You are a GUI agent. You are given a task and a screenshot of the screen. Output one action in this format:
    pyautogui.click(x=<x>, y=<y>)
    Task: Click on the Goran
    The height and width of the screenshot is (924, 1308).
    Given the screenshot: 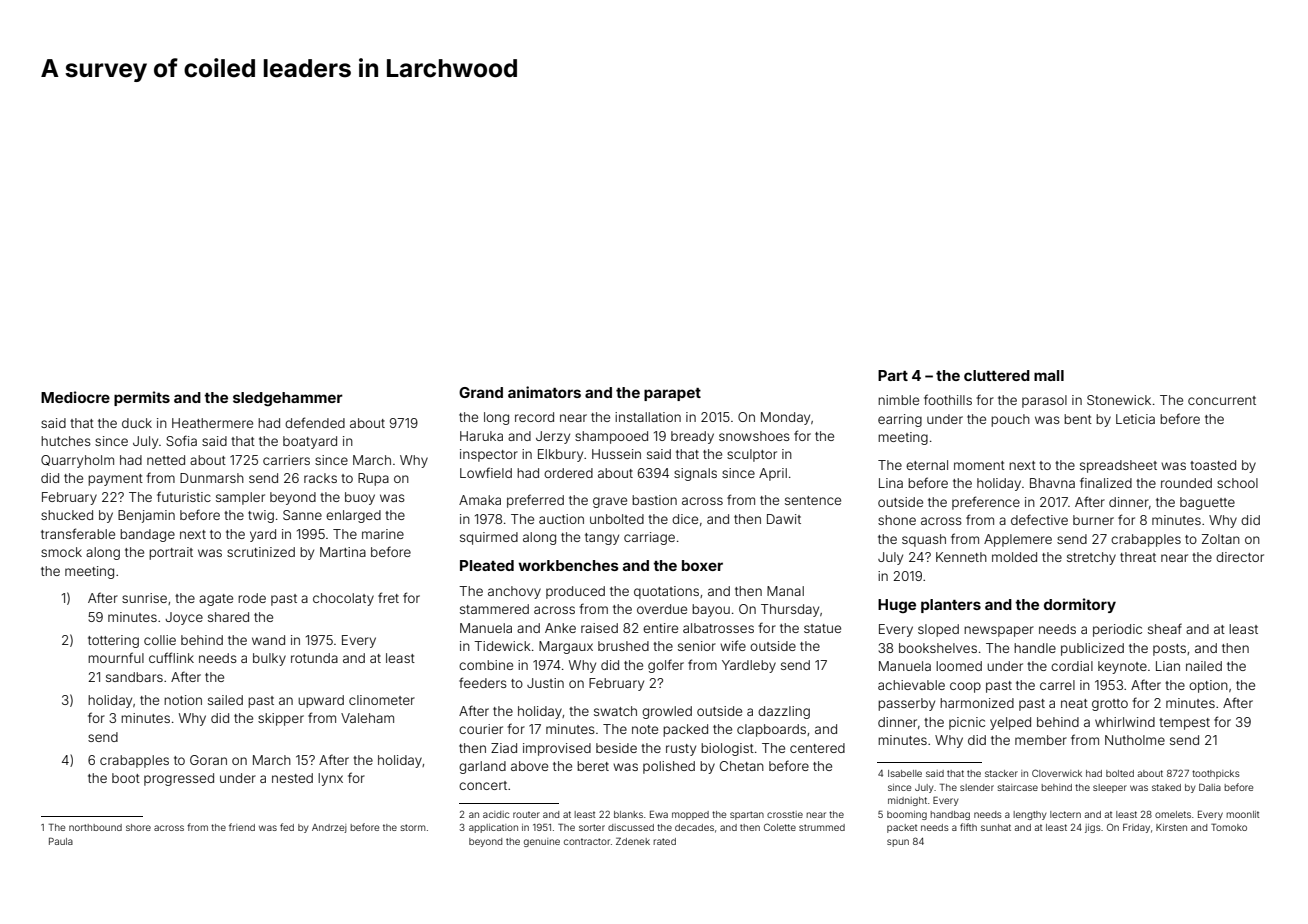 What is the action you would take?
    pyautogui.click(x=208, y=760)
